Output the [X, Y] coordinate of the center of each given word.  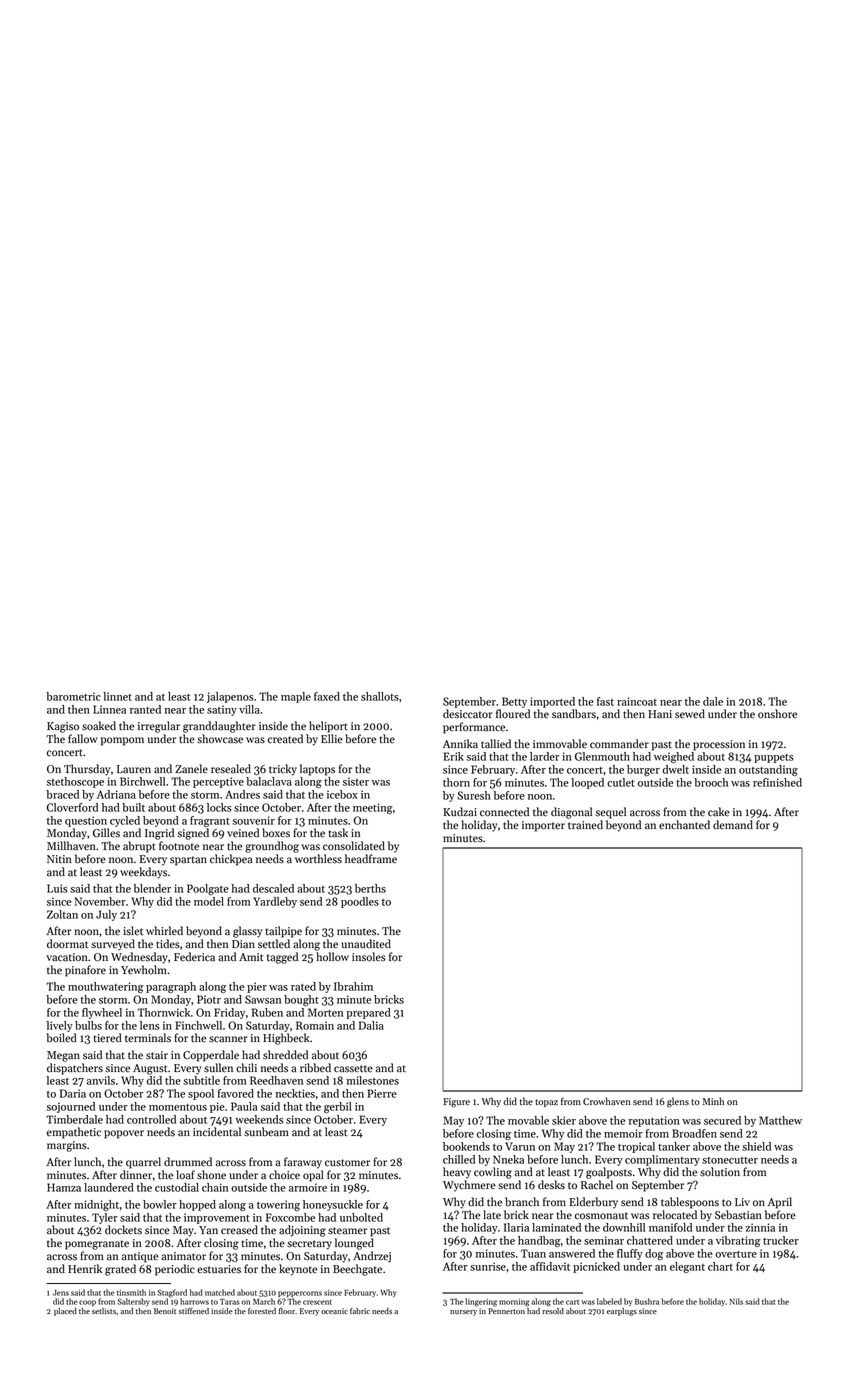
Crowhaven [607, 1101]
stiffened [193, 1311]
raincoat [637, 701]
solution [720, 1172]
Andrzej [372, 1257]
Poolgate [208, 889]
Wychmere [469, 1186]
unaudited [366, 944]
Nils [736, 1301]
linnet [117, 696]
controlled [151, 1119]
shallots [380, 696]
